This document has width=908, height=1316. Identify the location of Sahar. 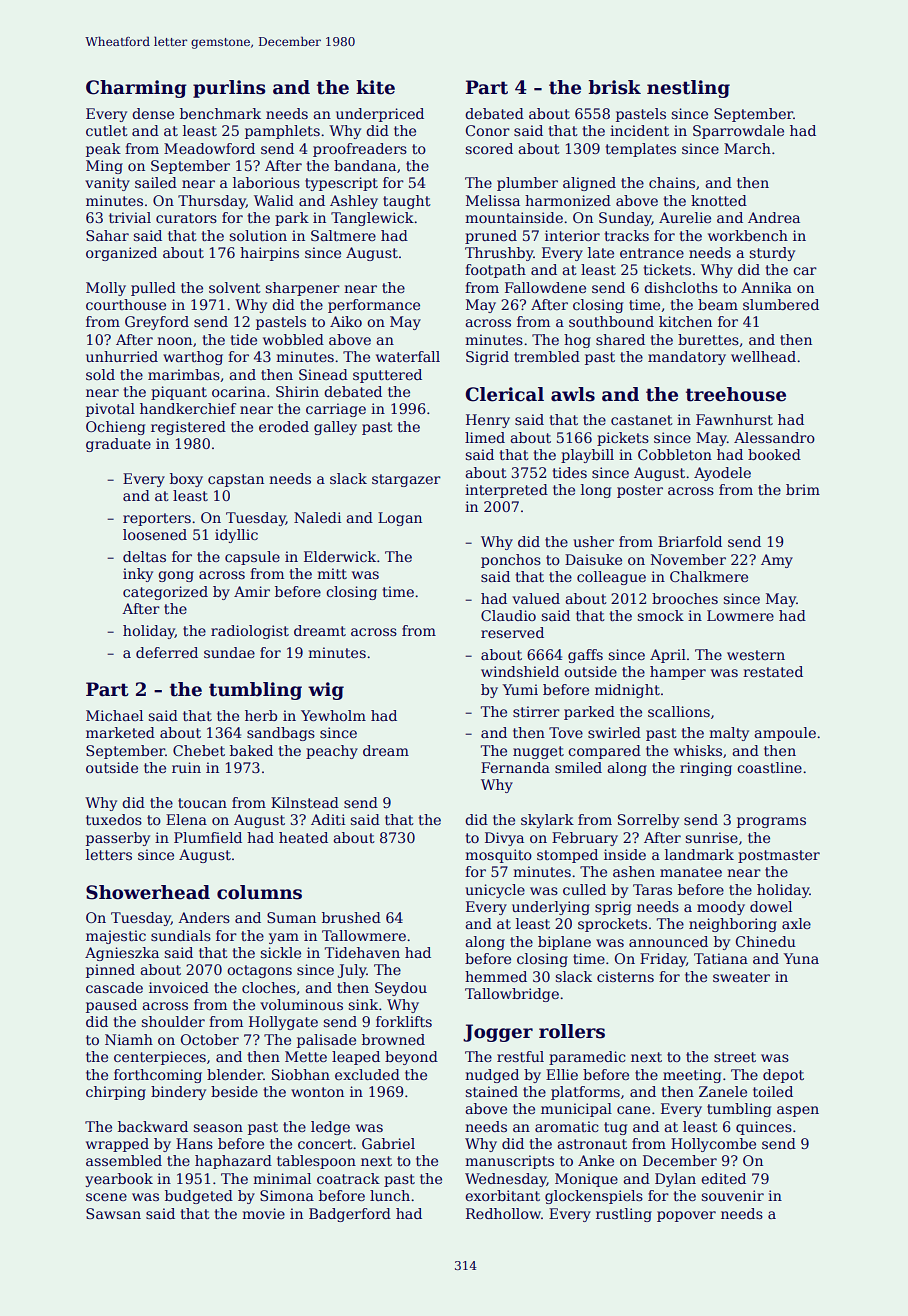
(107, 235).
